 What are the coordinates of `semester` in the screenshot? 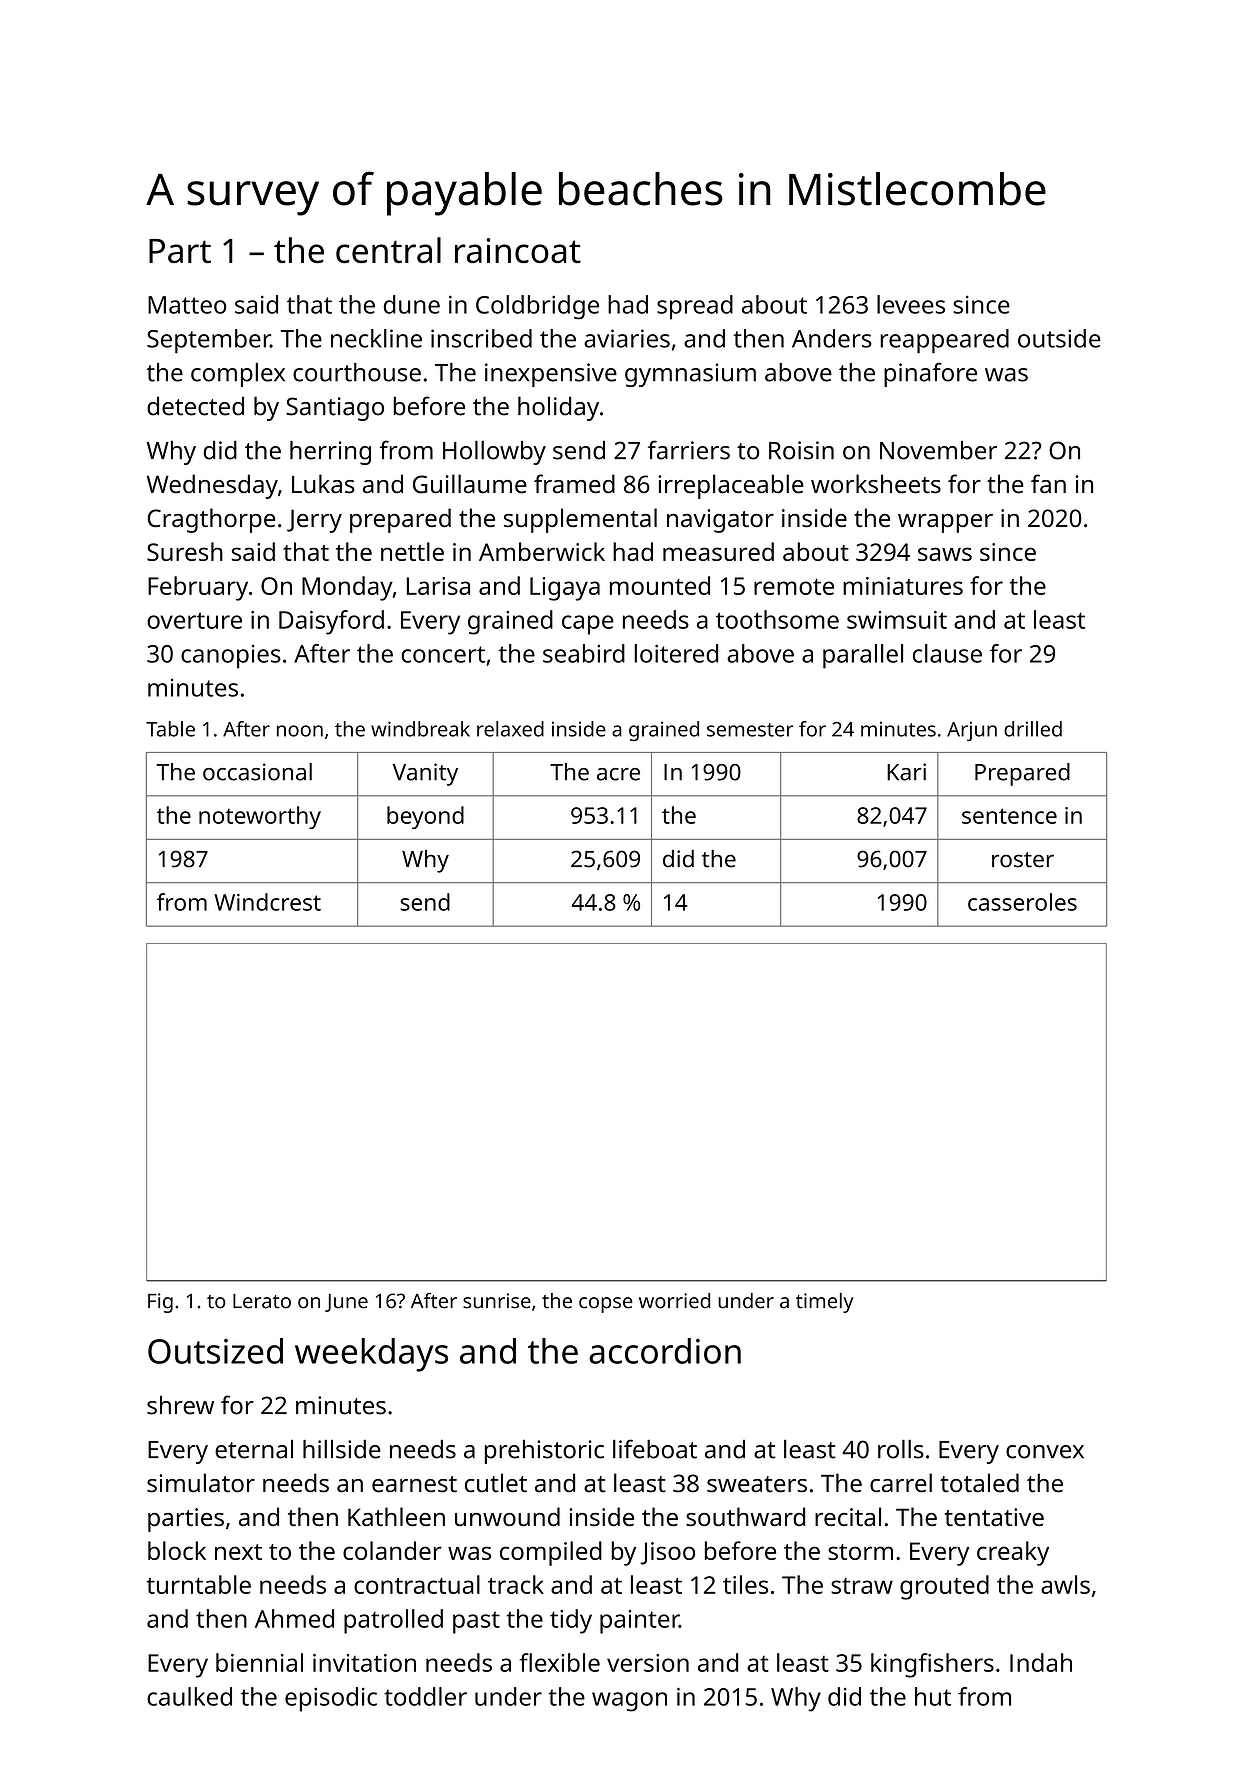 It's located at (750, 730).
